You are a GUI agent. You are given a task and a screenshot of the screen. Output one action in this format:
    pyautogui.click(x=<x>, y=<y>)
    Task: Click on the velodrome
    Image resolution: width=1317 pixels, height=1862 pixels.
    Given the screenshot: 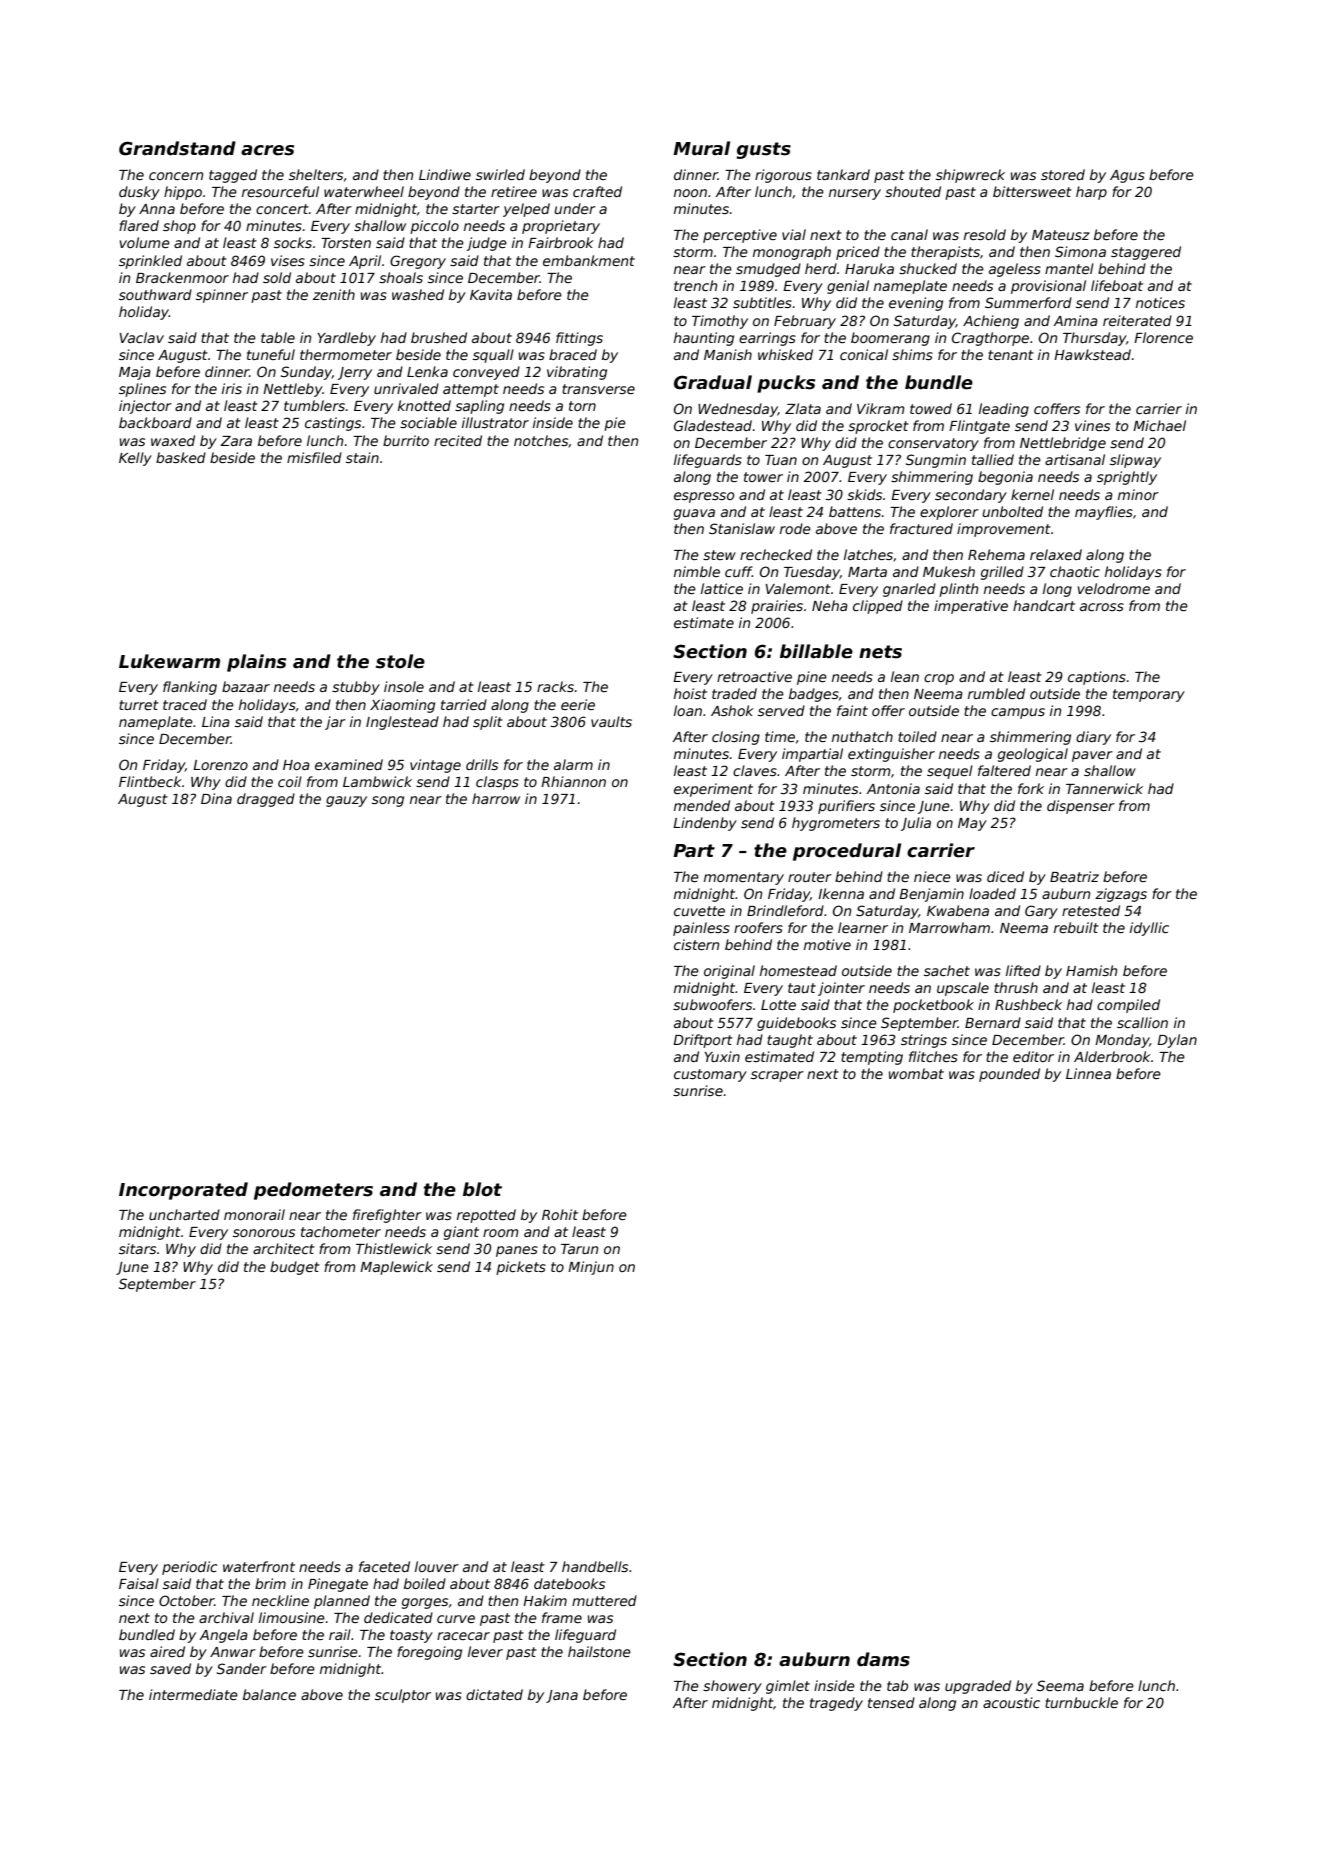 What is the action you would take?
    pyautogui.click(x=1114, y=588)
